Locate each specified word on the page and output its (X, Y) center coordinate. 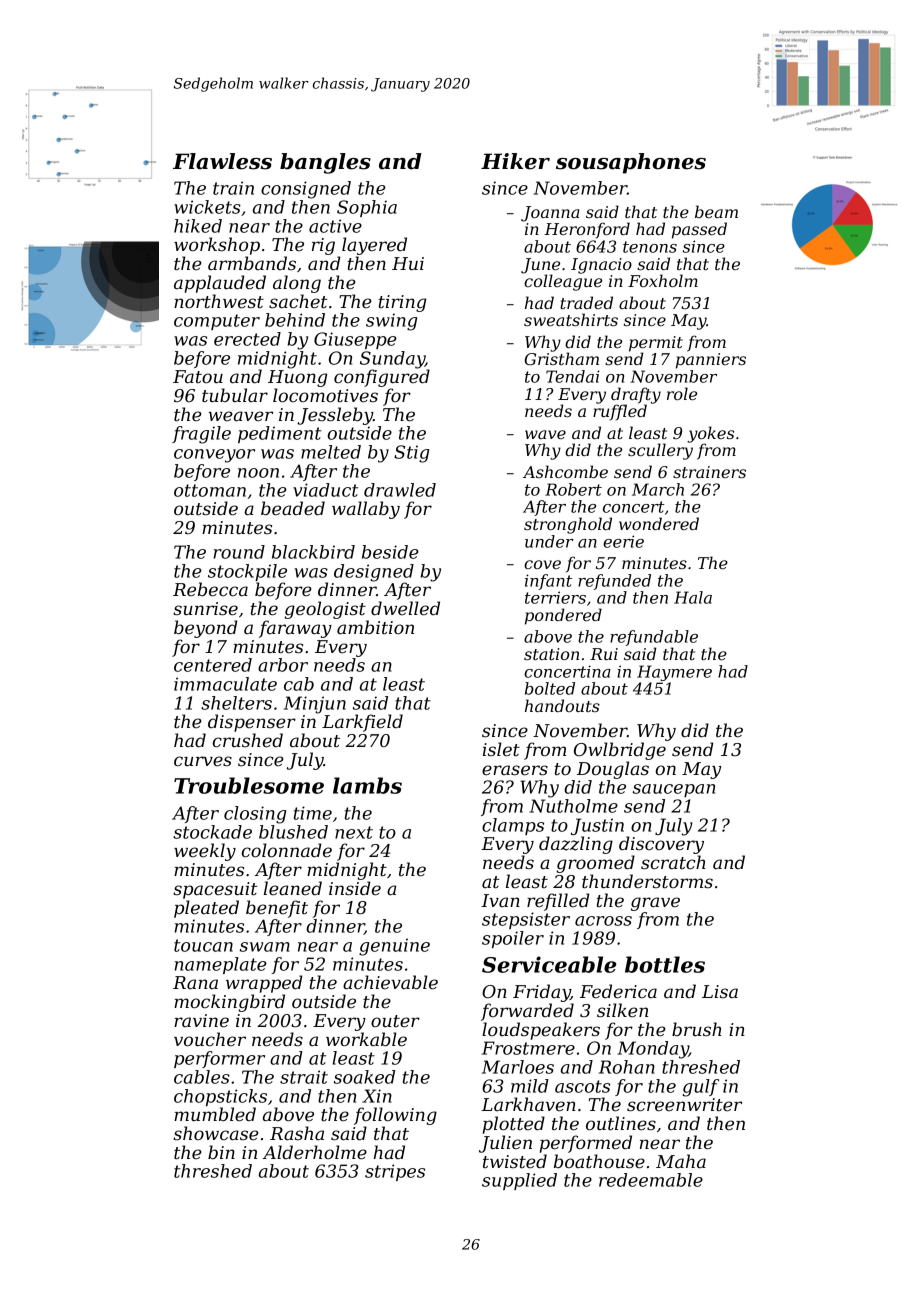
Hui (408, 263)
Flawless (222, 161)
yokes (710, 434)
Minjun (315, 705)
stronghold (568, 525)
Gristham (561, 358)
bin (221, 1152)
